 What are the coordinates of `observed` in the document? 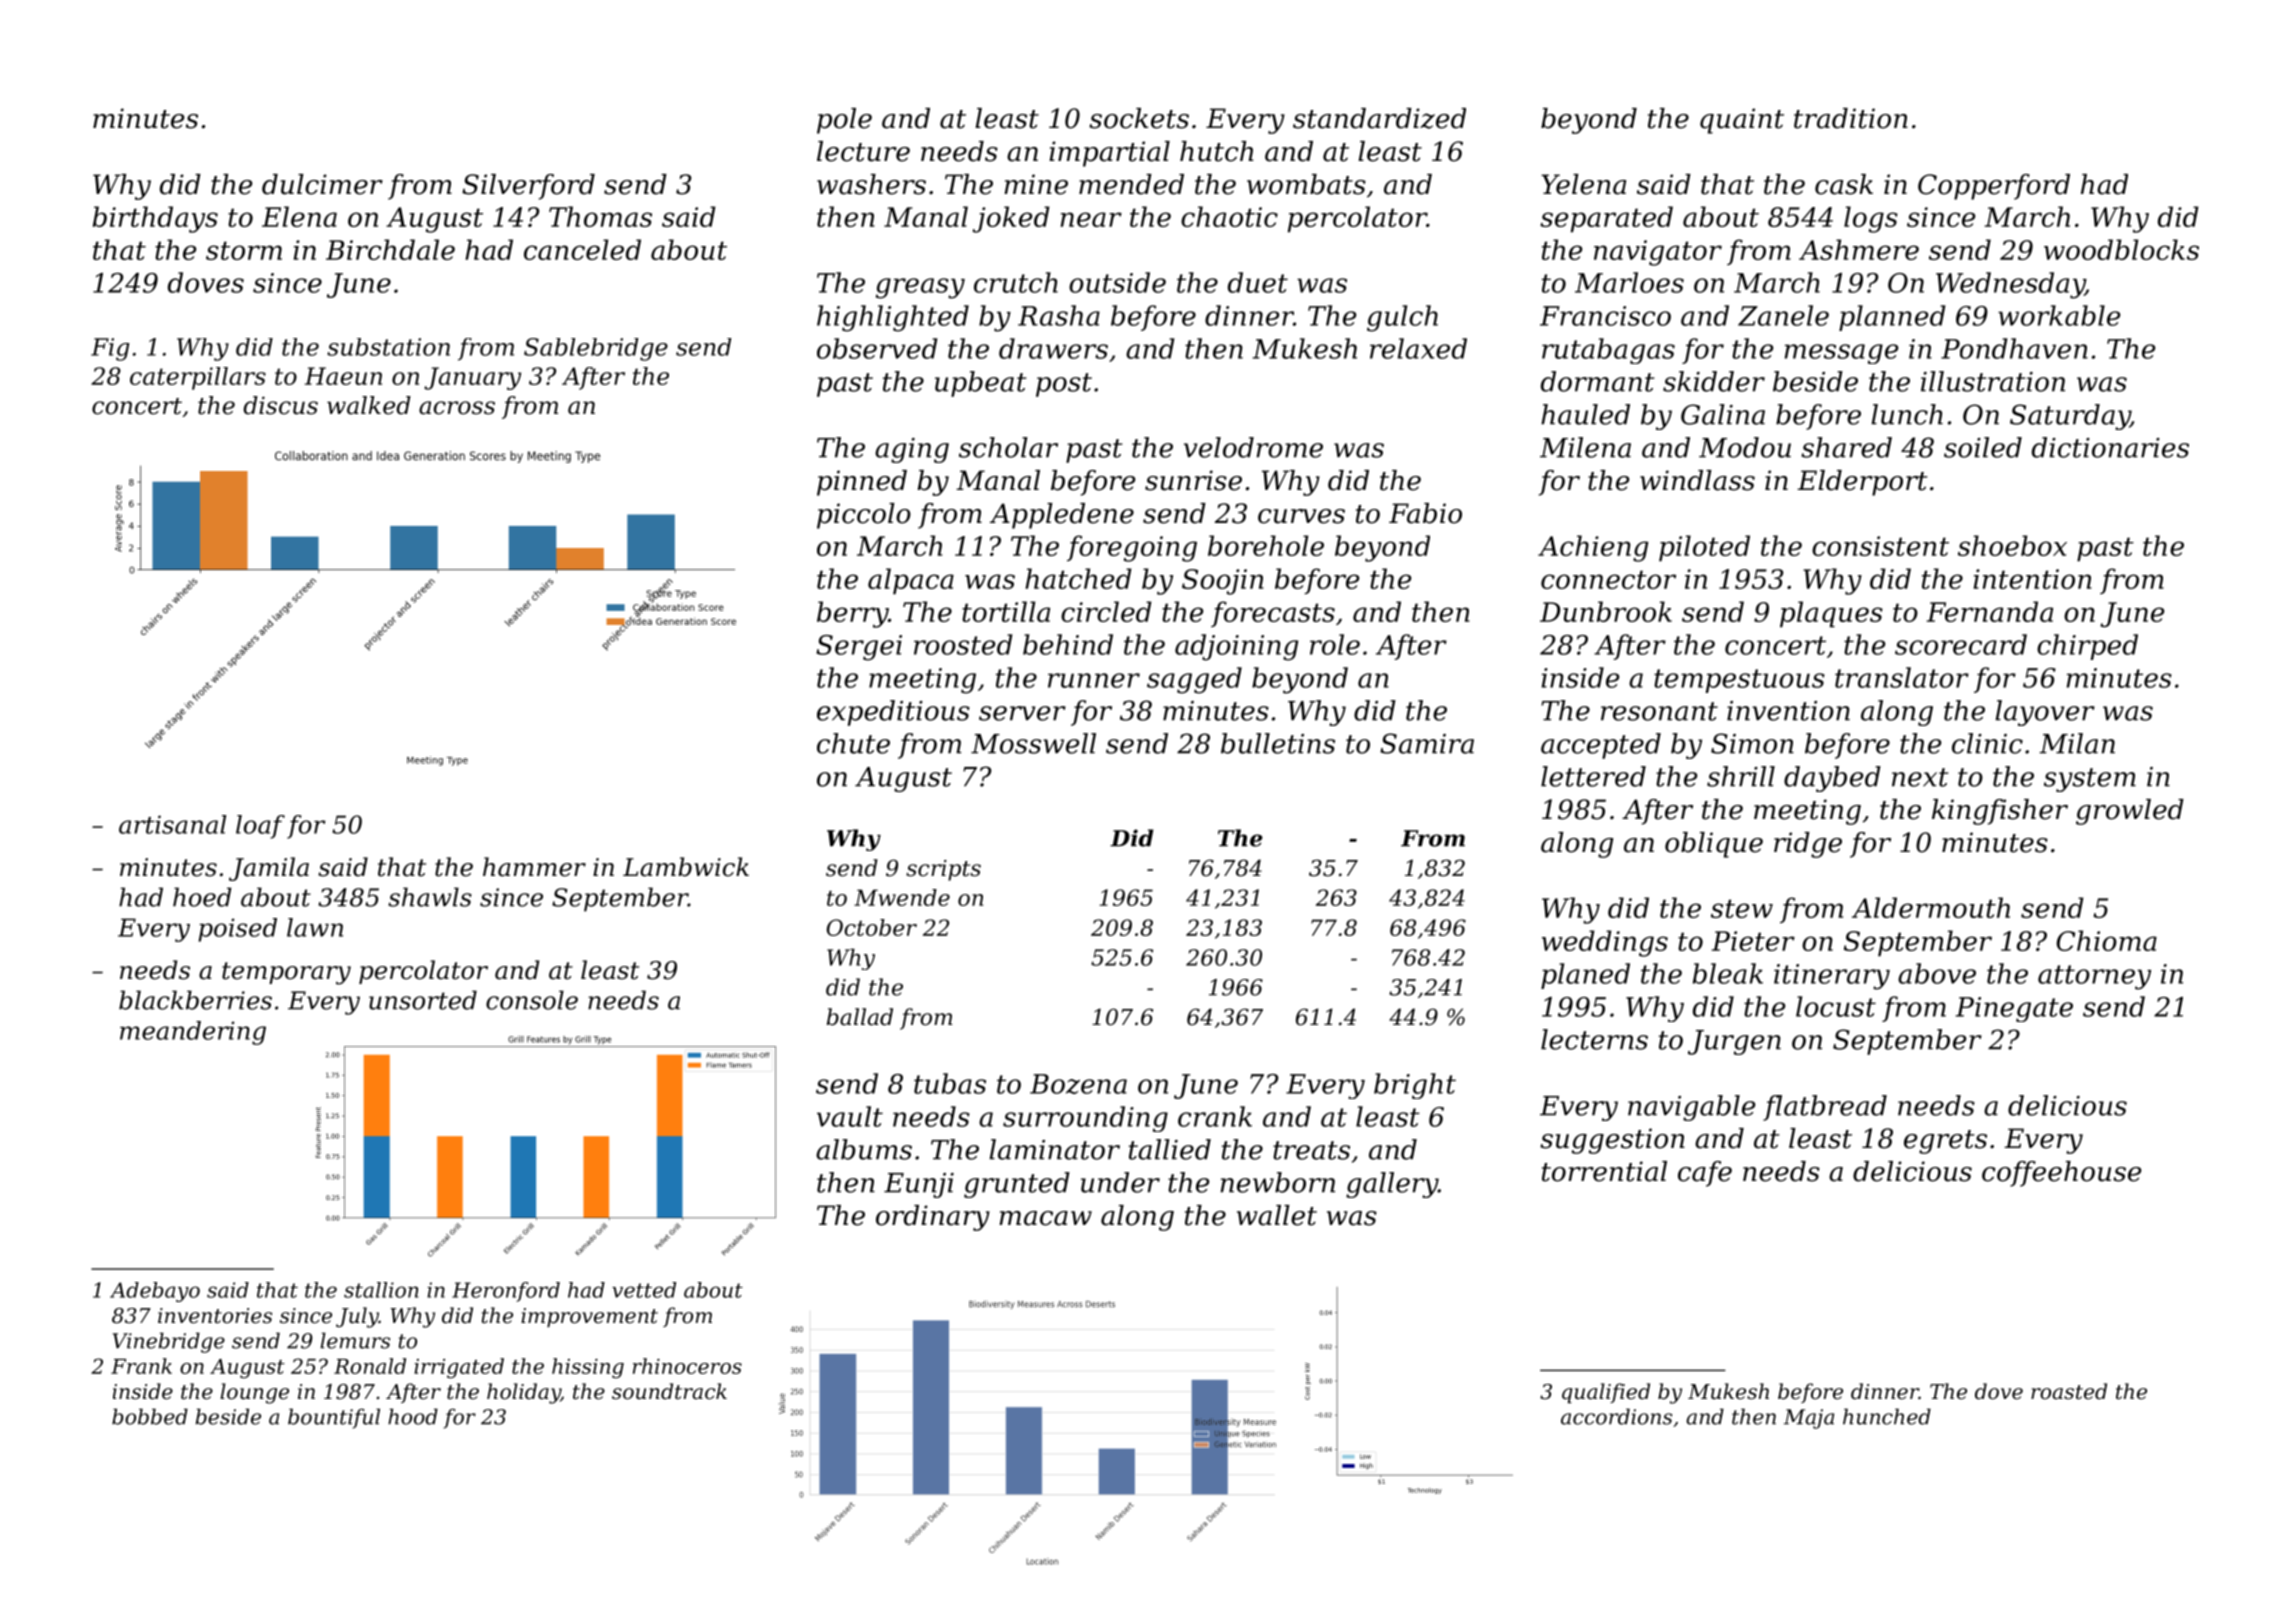 It's located at (877, 348).
